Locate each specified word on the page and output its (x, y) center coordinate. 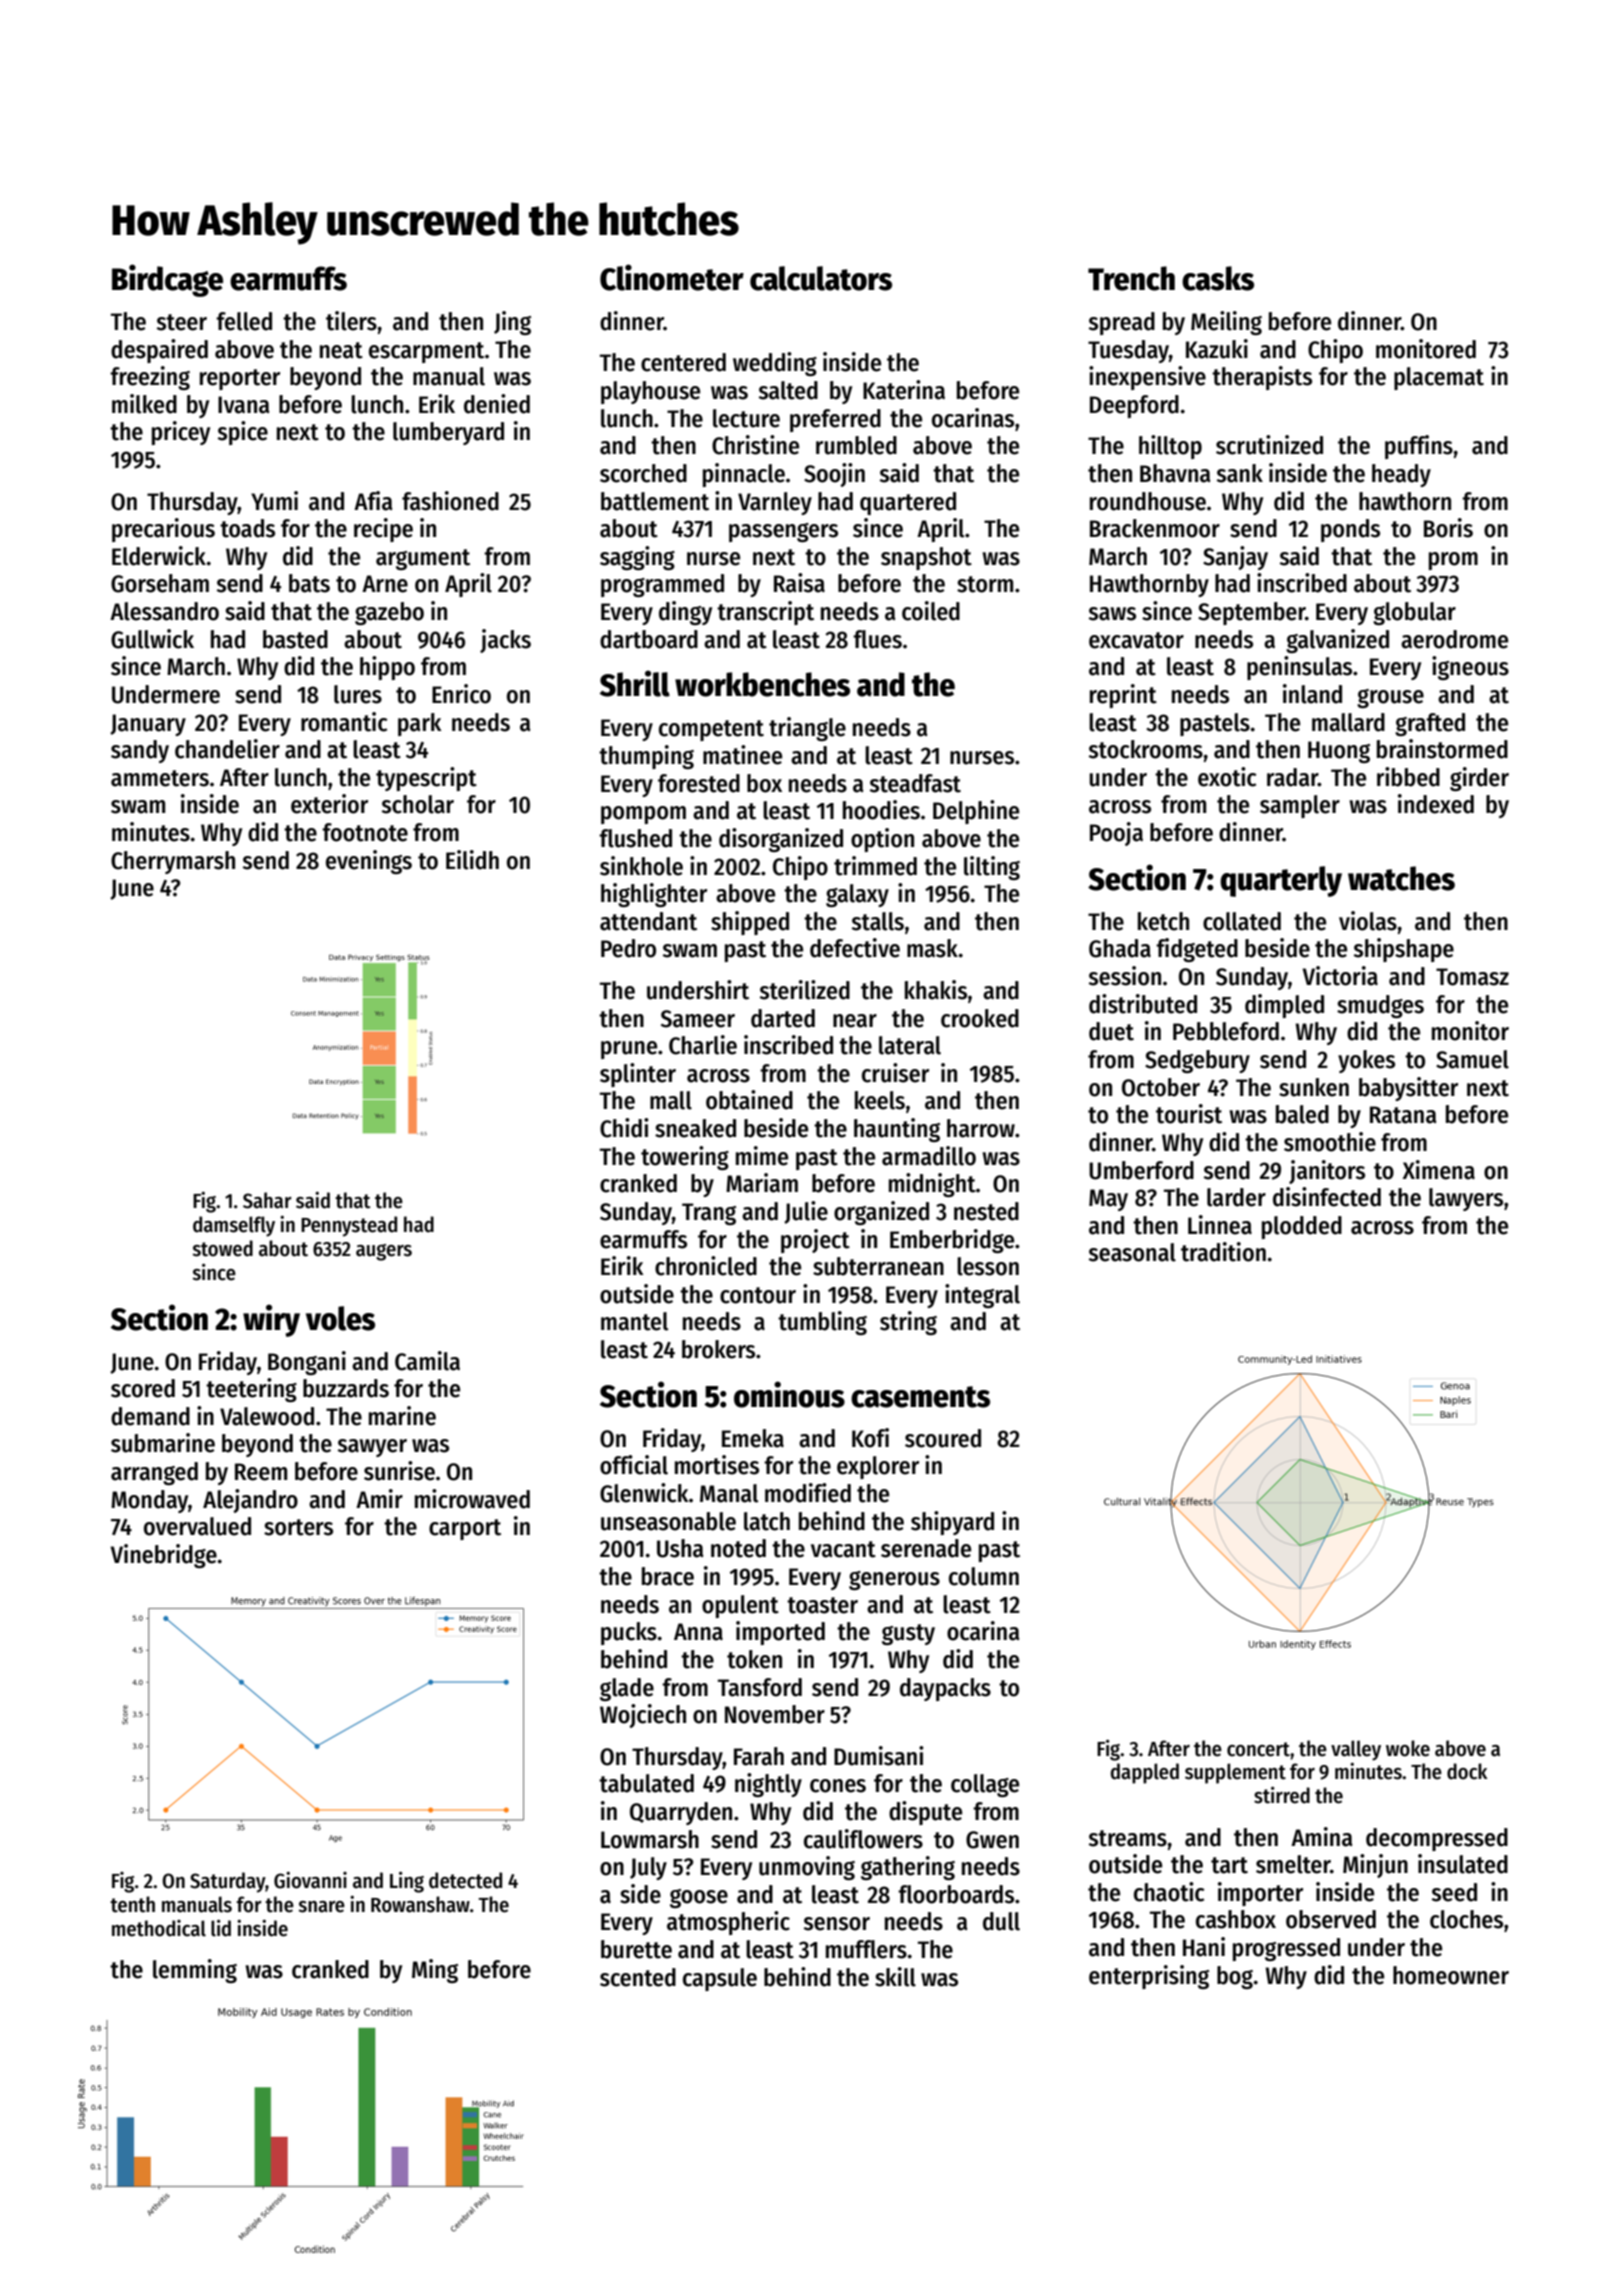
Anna (698, 1632)
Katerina (904, 390)
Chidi (624, 1128)
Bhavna (1175, 473)
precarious (163, 530)
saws (1112, 614)
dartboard (649, 639)
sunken (1314, 1087)
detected (465, 1880)
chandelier (227, 749)
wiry (271, 1320)
